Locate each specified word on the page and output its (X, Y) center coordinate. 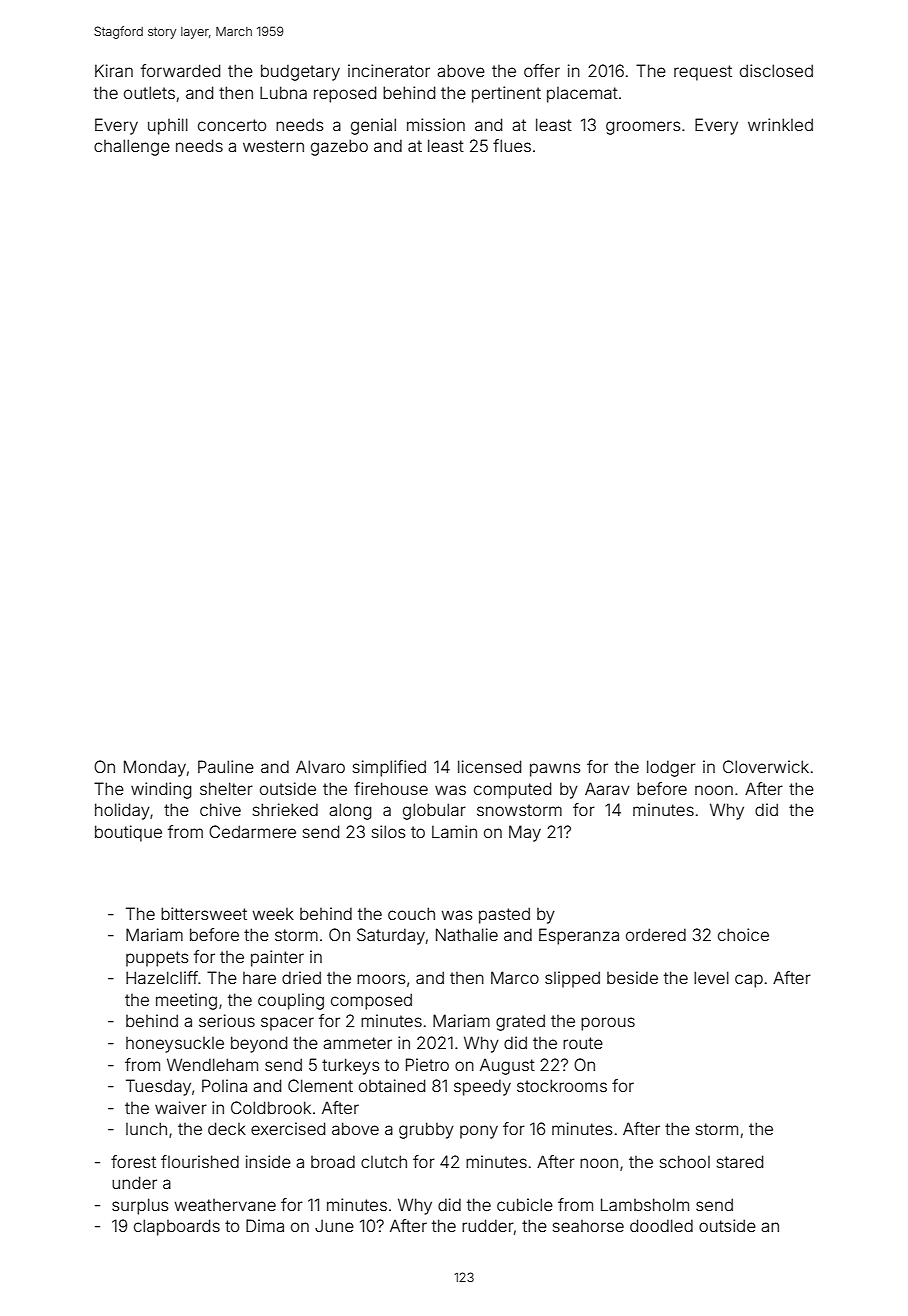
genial (373, 126)
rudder (488, 1225)
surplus (140, 1206)
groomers (643, 128)
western (273, 146)
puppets (157, 959)
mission (436, 124)
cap (749, 981)
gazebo (339, 147)
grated (520, 1022)
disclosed (776, 70)
